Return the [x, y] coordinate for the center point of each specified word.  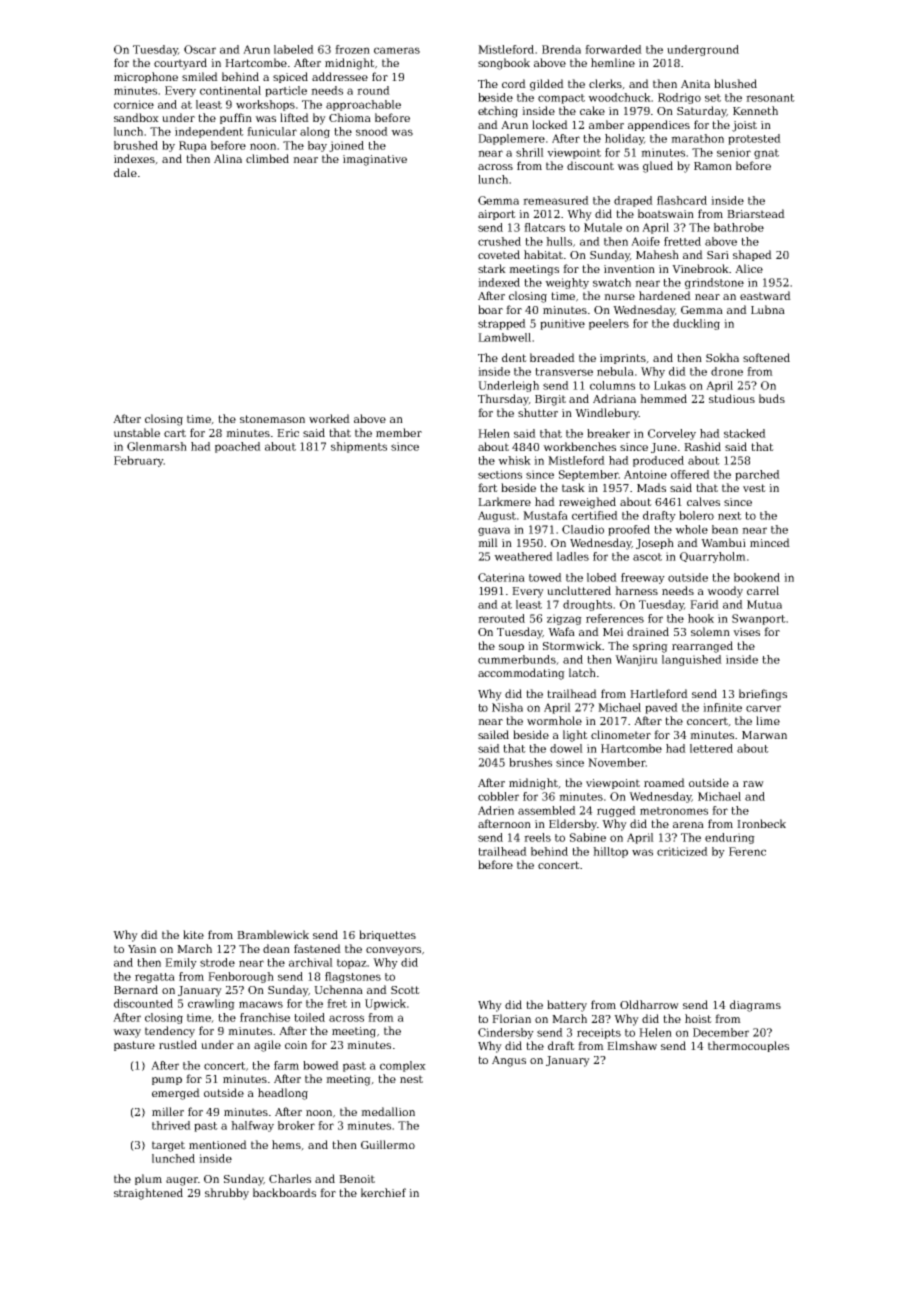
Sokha [722, 357]
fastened [317, 948]
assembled [547, 810]
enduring [730, 838]
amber [606, 124]
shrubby [227, 1194]
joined [346, 146]
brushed [136, 145]
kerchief [383, 1192]
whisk [514, 460]
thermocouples [748, 1046]
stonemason [272, 419]
